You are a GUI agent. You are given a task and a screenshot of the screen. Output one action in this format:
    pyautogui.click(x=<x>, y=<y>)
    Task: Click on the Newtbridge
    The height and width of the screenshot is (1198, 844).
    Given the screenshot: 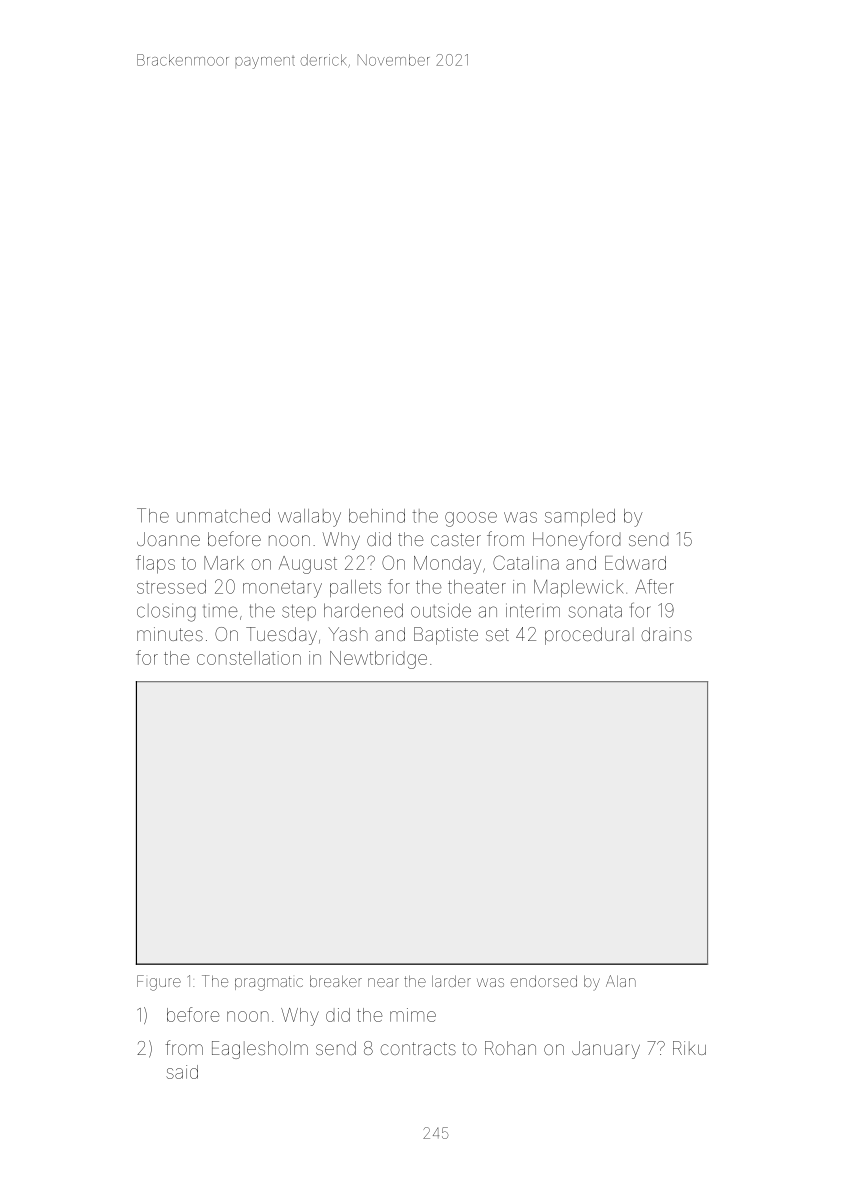 What is the action you would take?
    pyautogui.click(x=378, y=660)
